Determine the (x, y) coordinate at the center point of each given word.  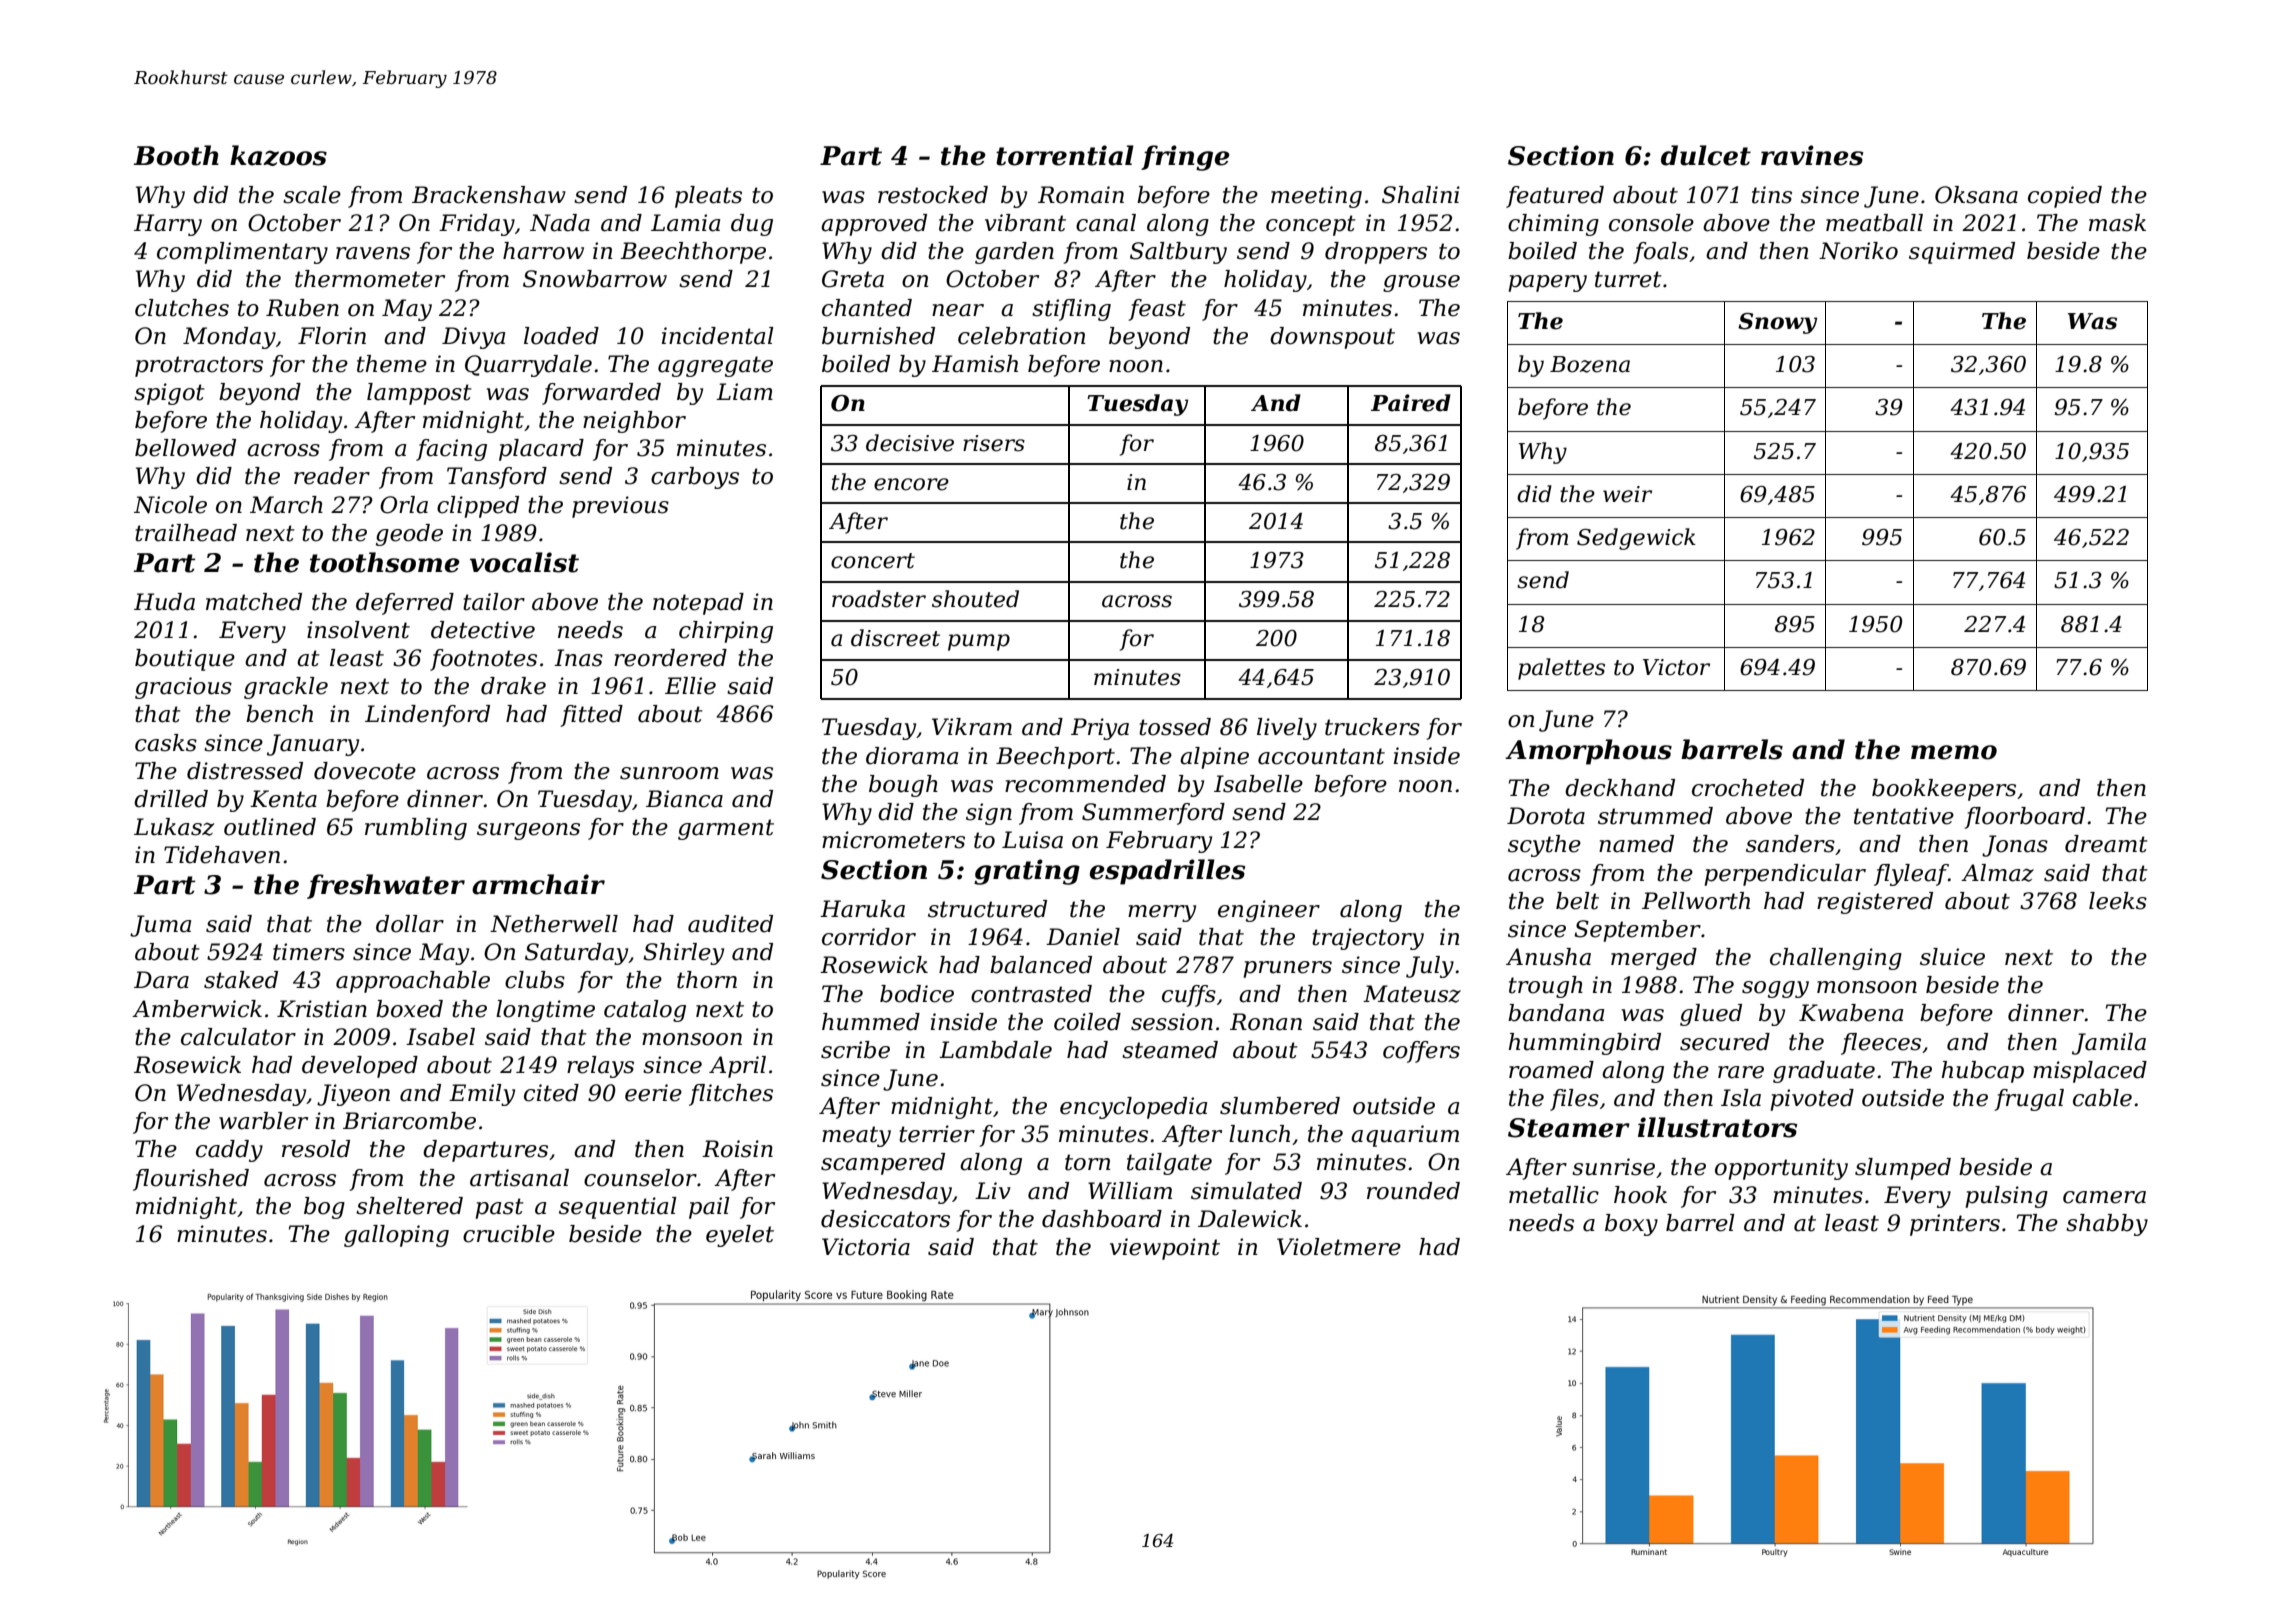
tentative (1904, 816)
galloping (396, 1236)
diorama (912, 756)
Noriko (1858, 251)
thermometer (370, 279)
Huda (164, 602)
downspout (1332, 338)
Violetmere (1339, 1247)
